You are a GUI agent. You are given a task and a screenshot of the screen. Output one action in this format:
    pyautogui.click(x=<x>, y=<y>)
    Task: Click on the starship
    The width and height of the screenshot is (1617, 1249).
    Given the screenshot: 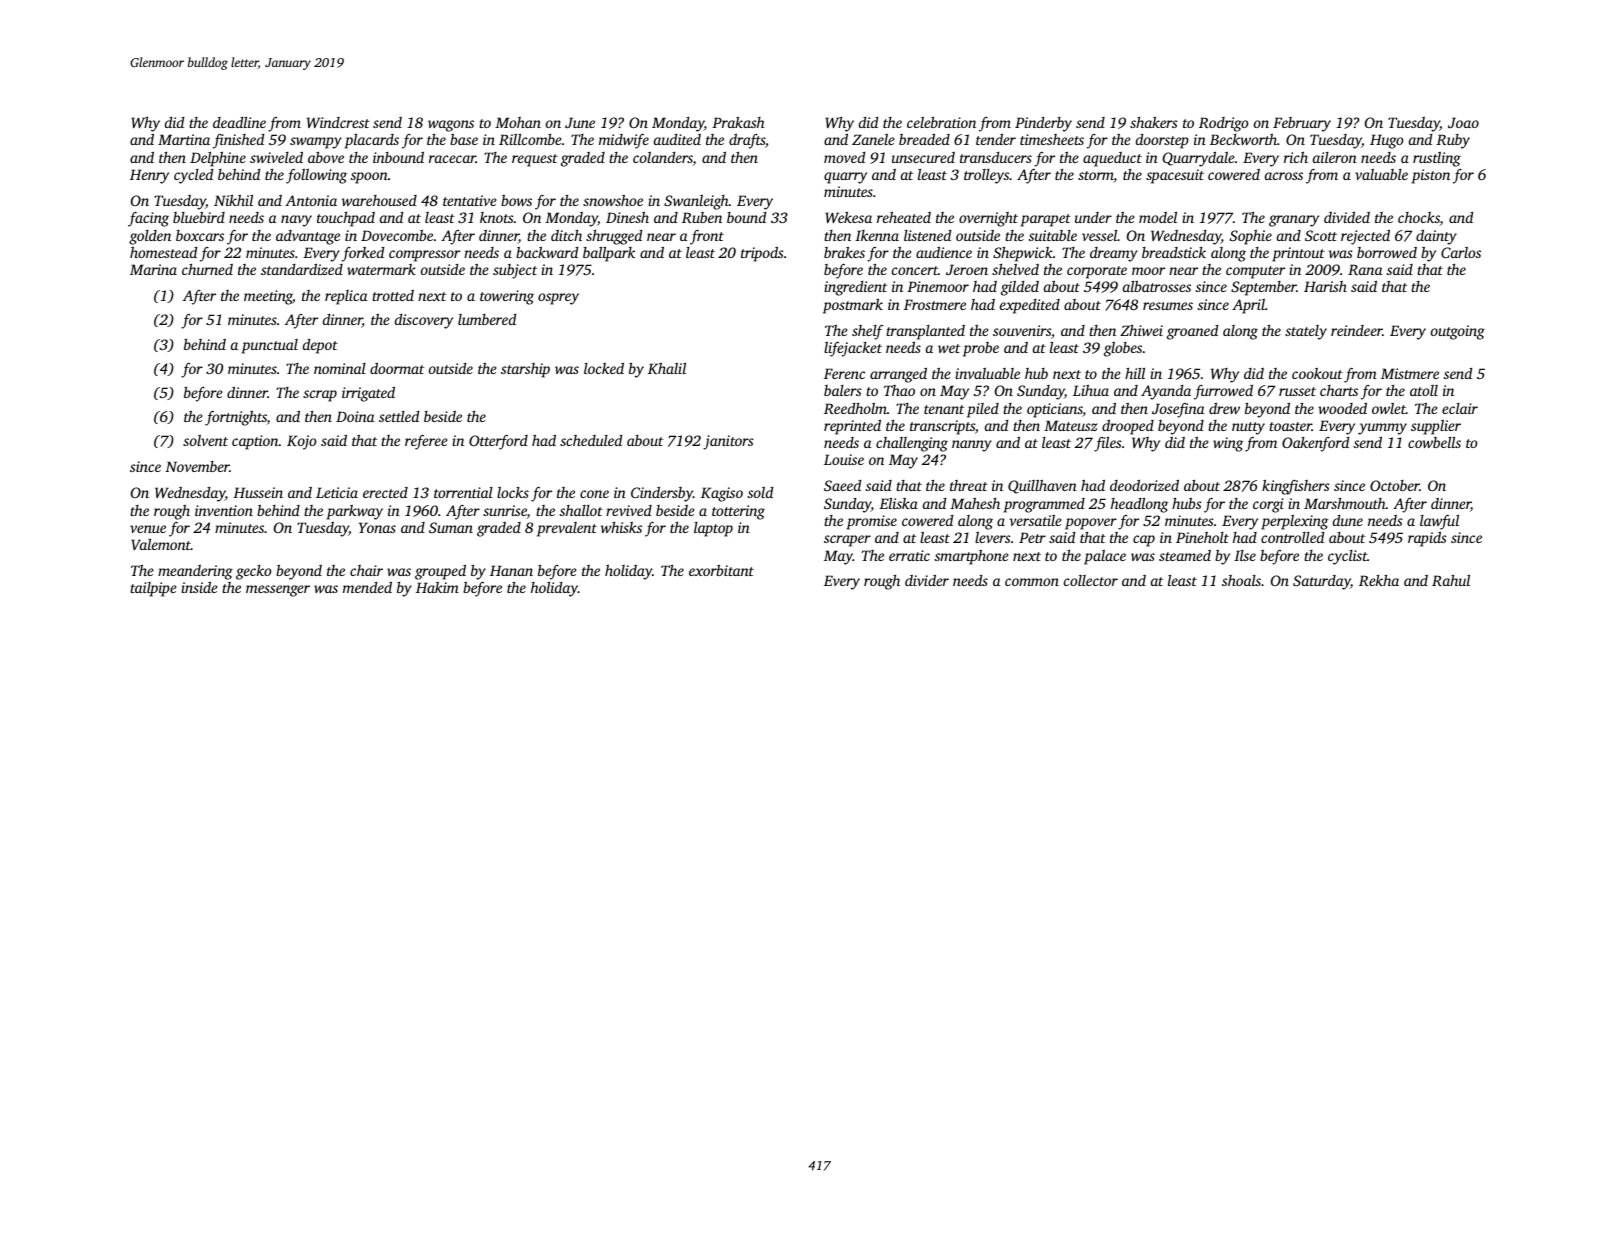 What is the action you would take?
    pyautogui.click(x=525, y=370)
